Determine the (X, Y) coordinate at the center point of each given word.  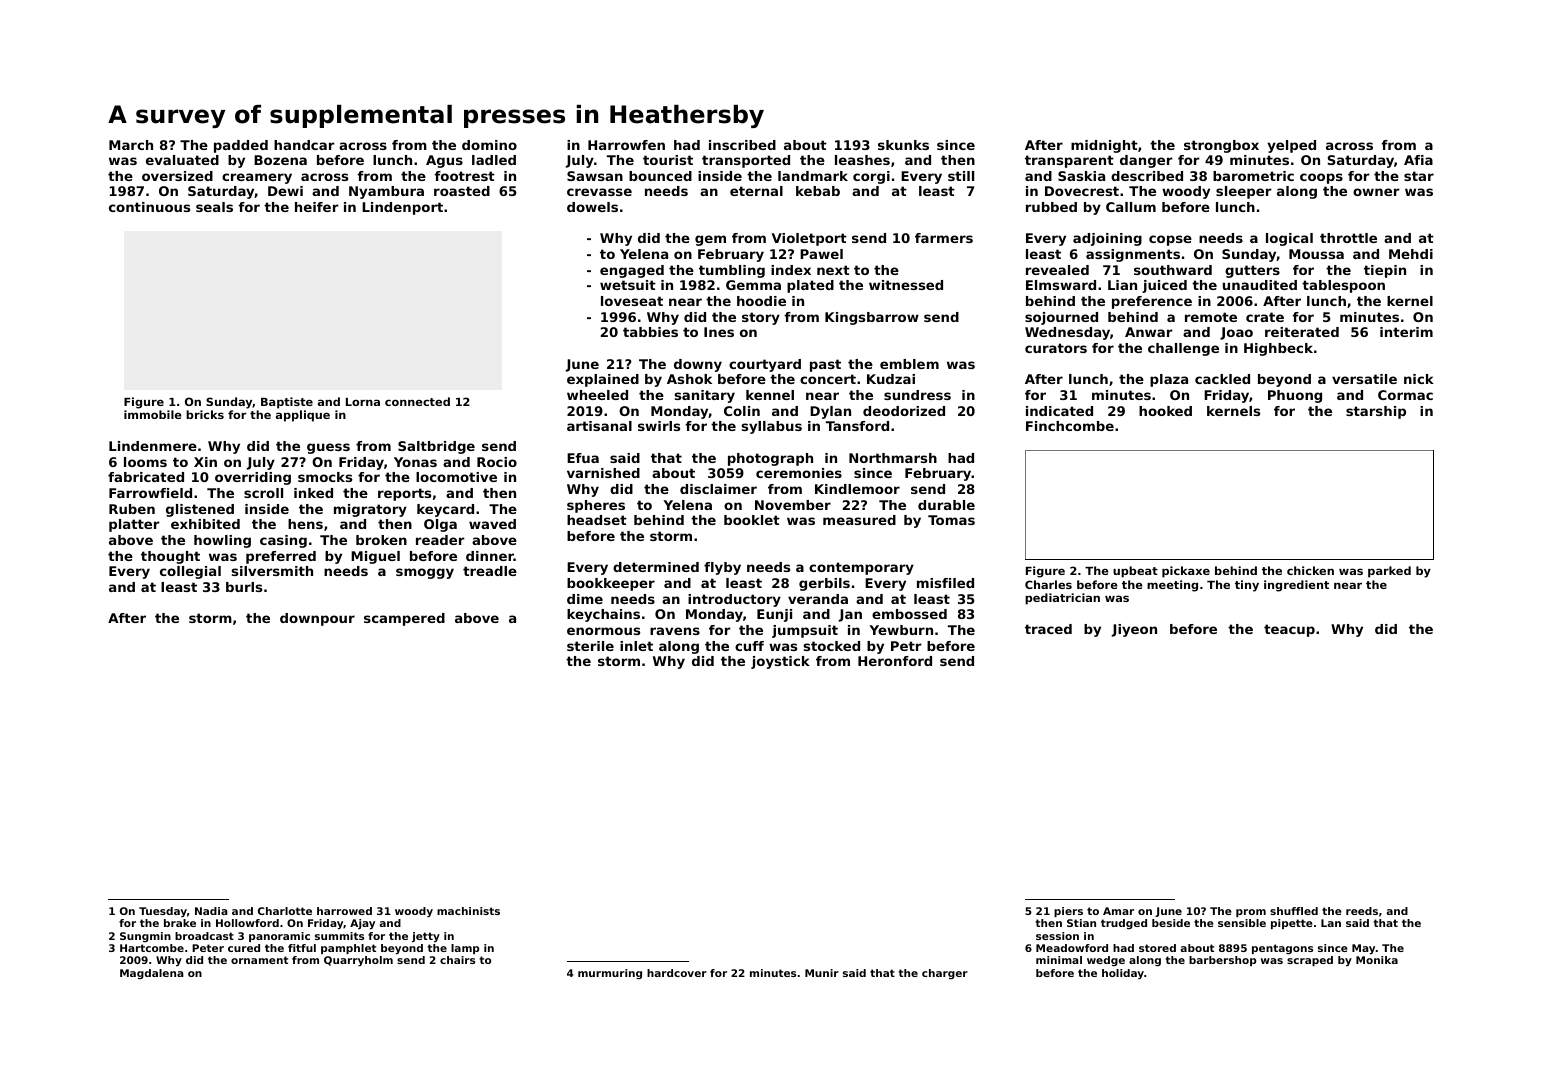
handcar (304, 145)
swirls (659, 426)
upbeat (1135, 572)
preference (1152, 302)
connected (417, 401)
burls (244, 587)
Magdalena (152, 974)
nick (1419, 379)
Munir (822, 973)
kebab (818, 191)
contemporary (861, 568)
